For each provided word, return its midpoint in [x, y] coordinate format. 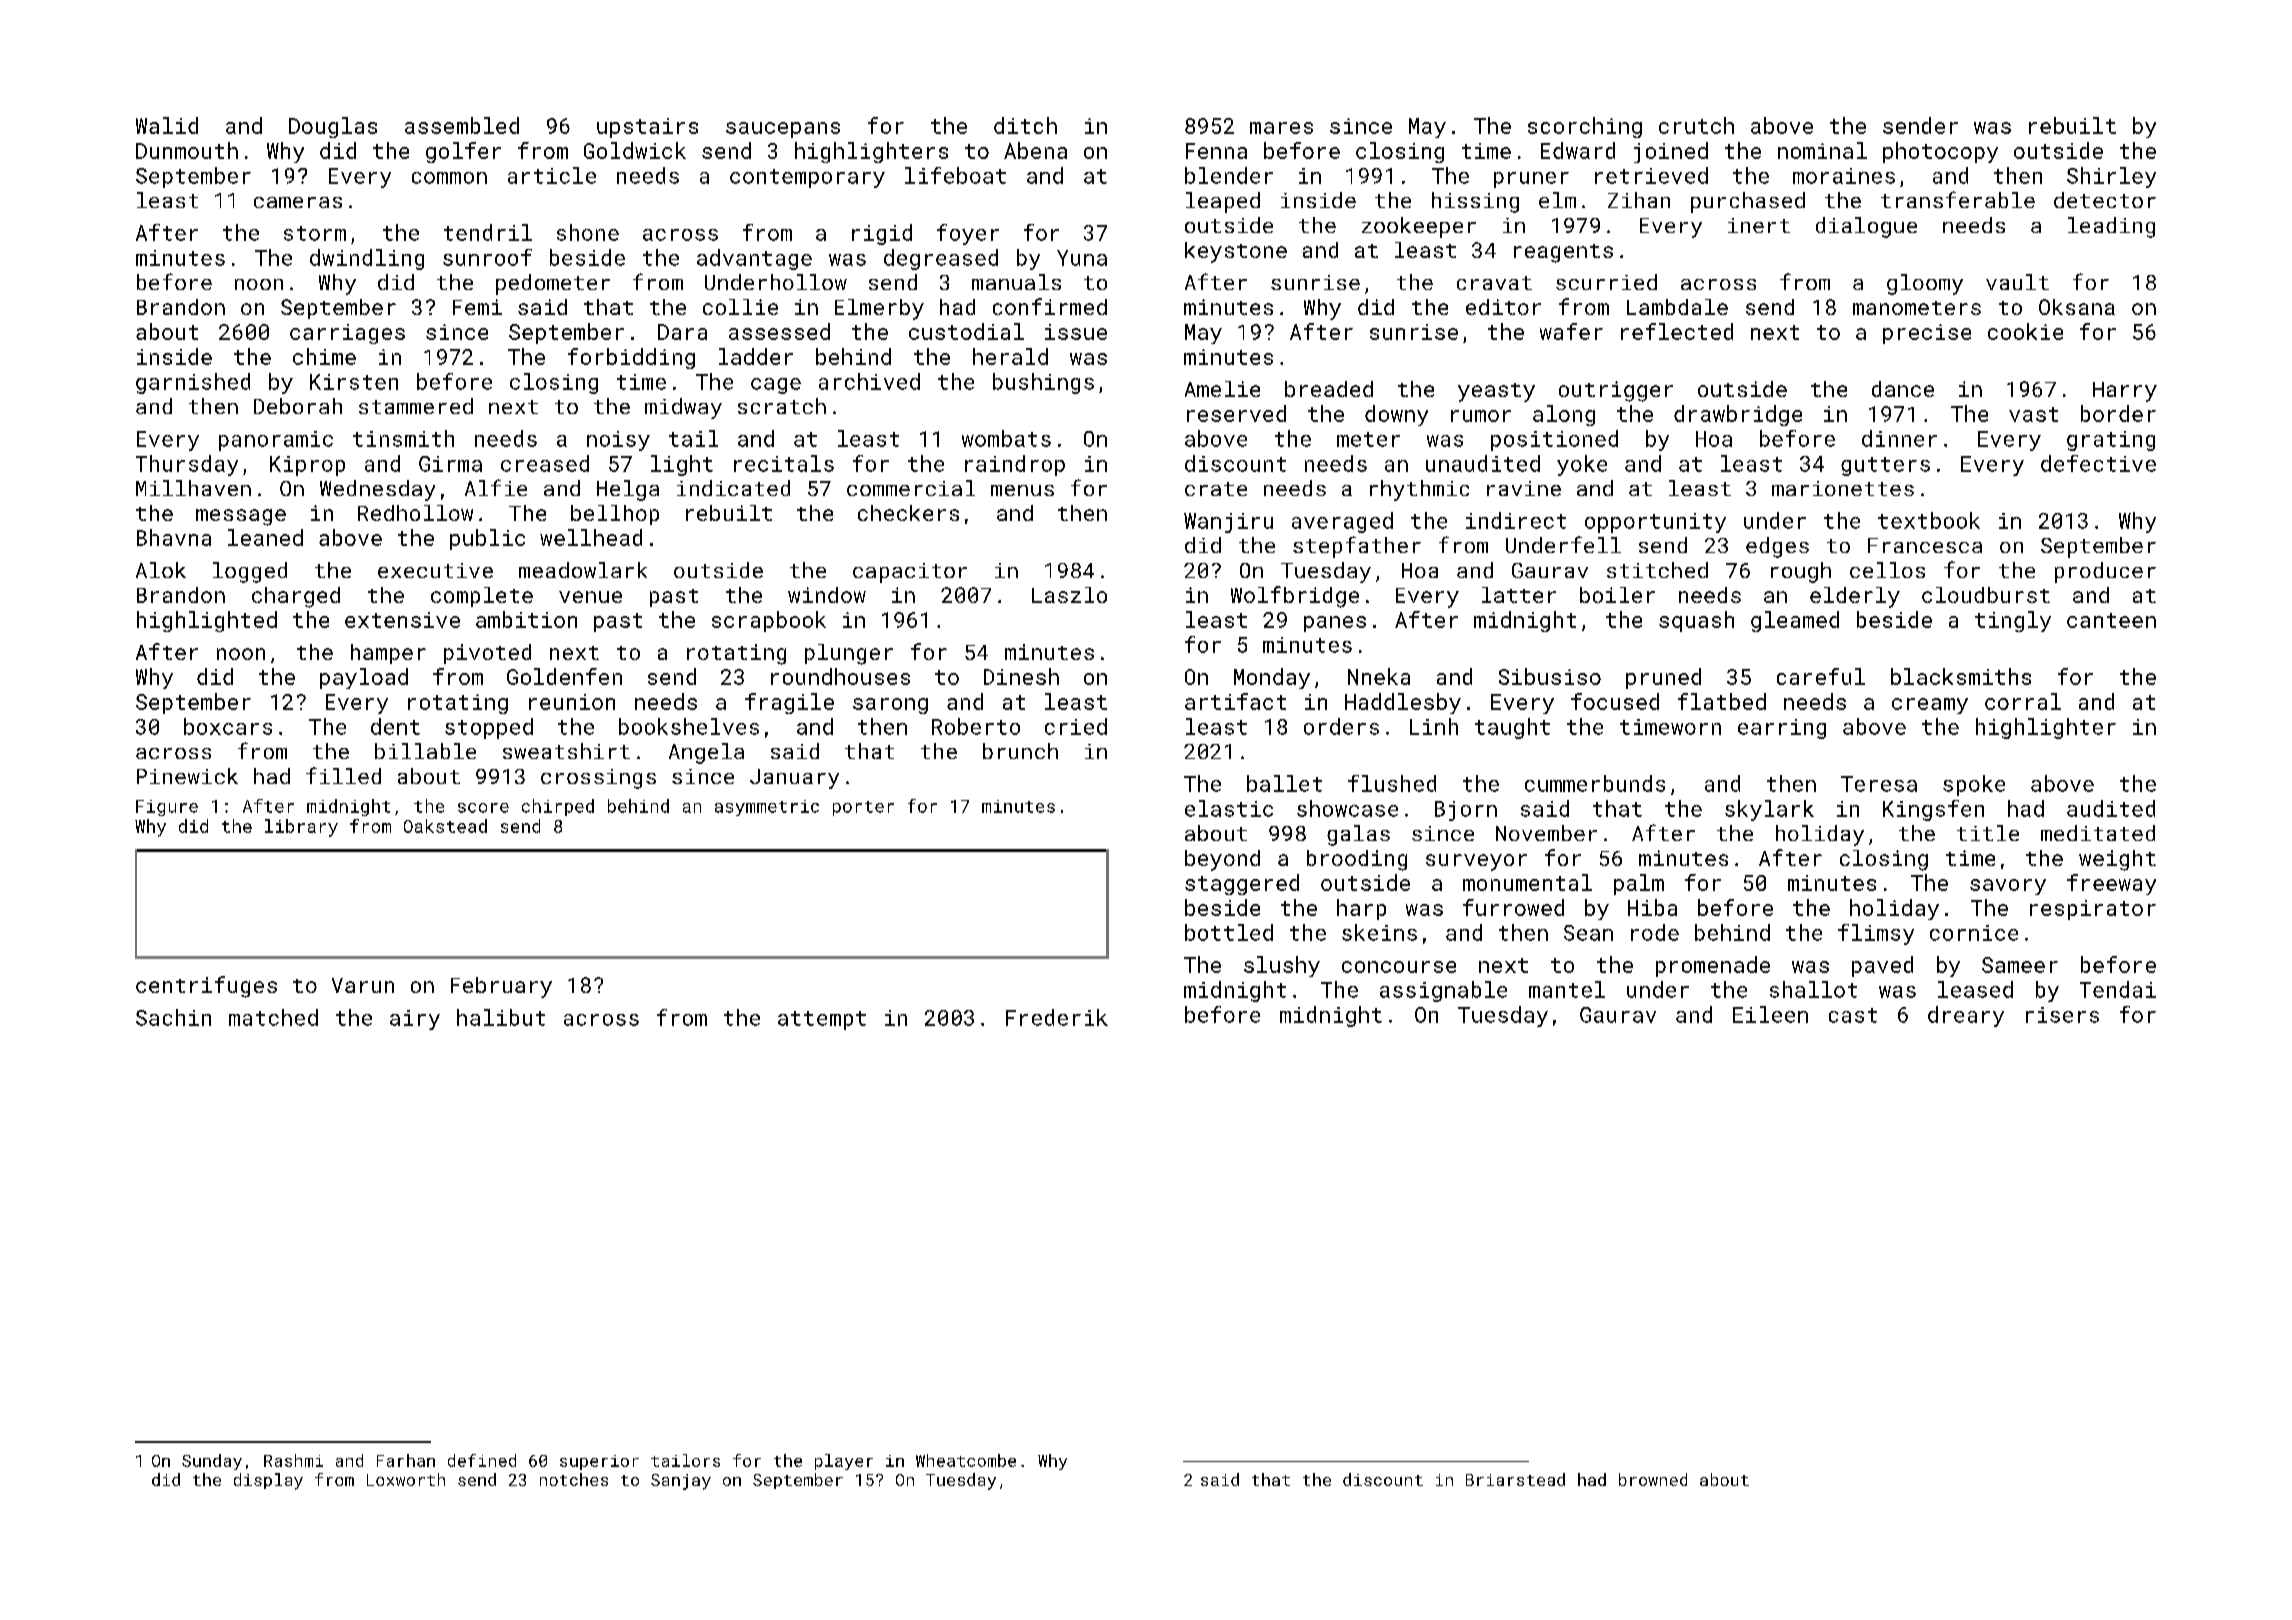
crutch [1696, 125]
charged [296, 597]
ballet [1284, 783]
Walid [167, 125]
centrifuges [206, 987]
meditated [2098, 833]
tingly [2013, 621]
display [268, 1481]
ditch [1025, 125]
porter [863, 808]
